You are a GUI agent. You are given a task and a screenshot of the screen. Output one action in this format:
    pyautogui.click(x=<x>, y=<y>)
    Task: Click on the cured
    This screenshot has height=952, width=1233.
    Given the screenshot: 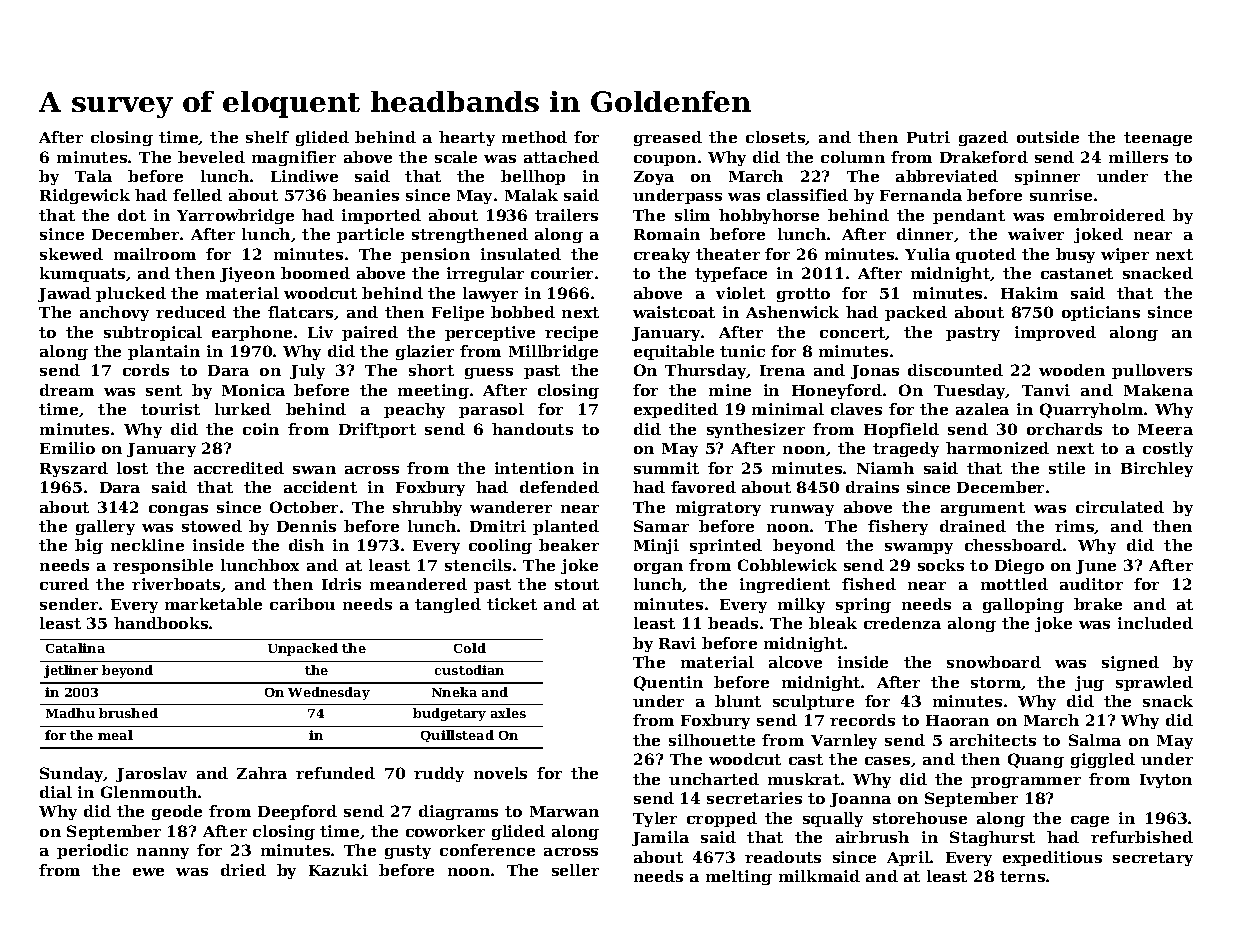 What is the action you would take?
    pyautogui.click(x=64, y=584)
